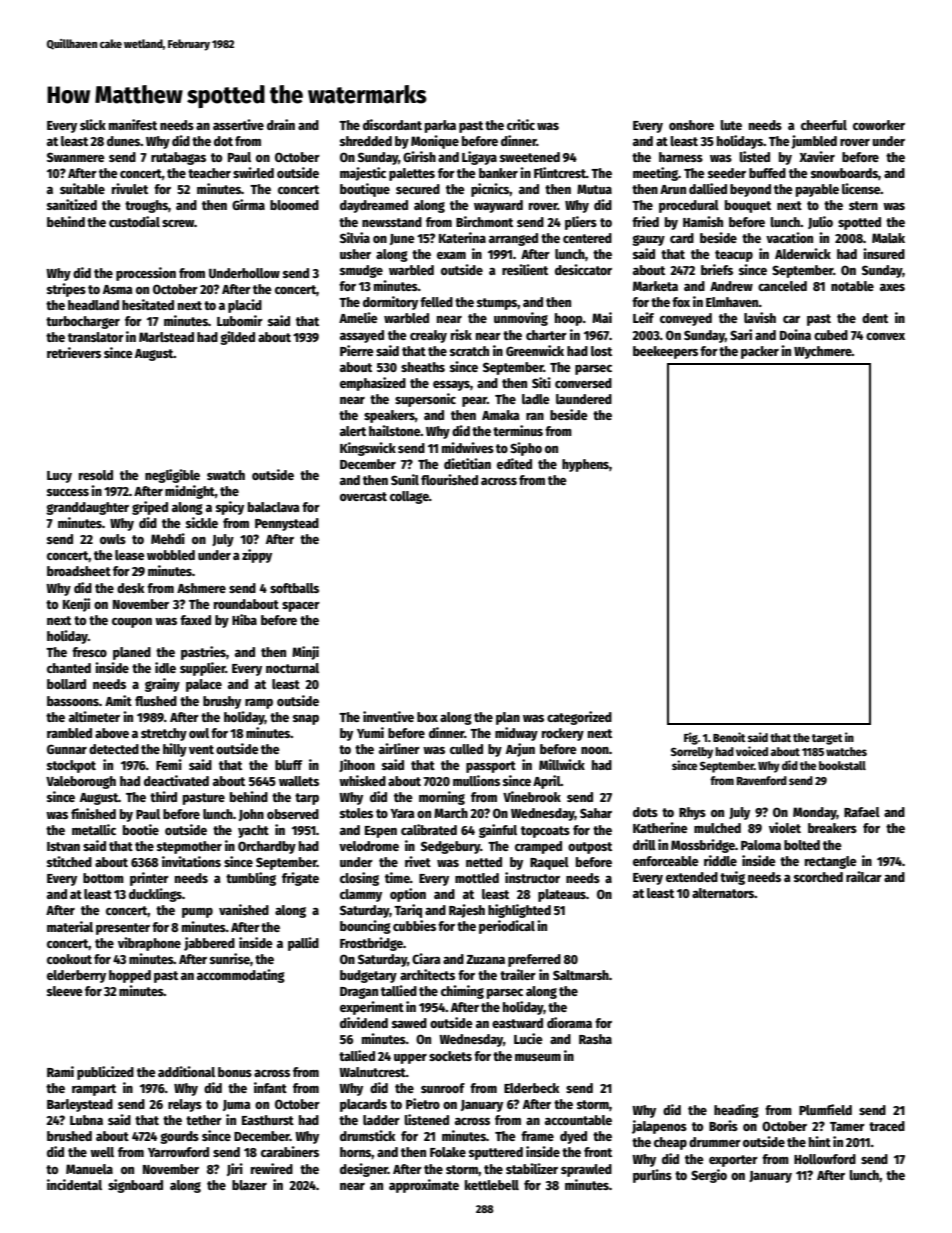 This screenshot has width=952, height=1233. Describe the element at coordinates (818, 877) in the screenshot. I see `scorched` at that location.
